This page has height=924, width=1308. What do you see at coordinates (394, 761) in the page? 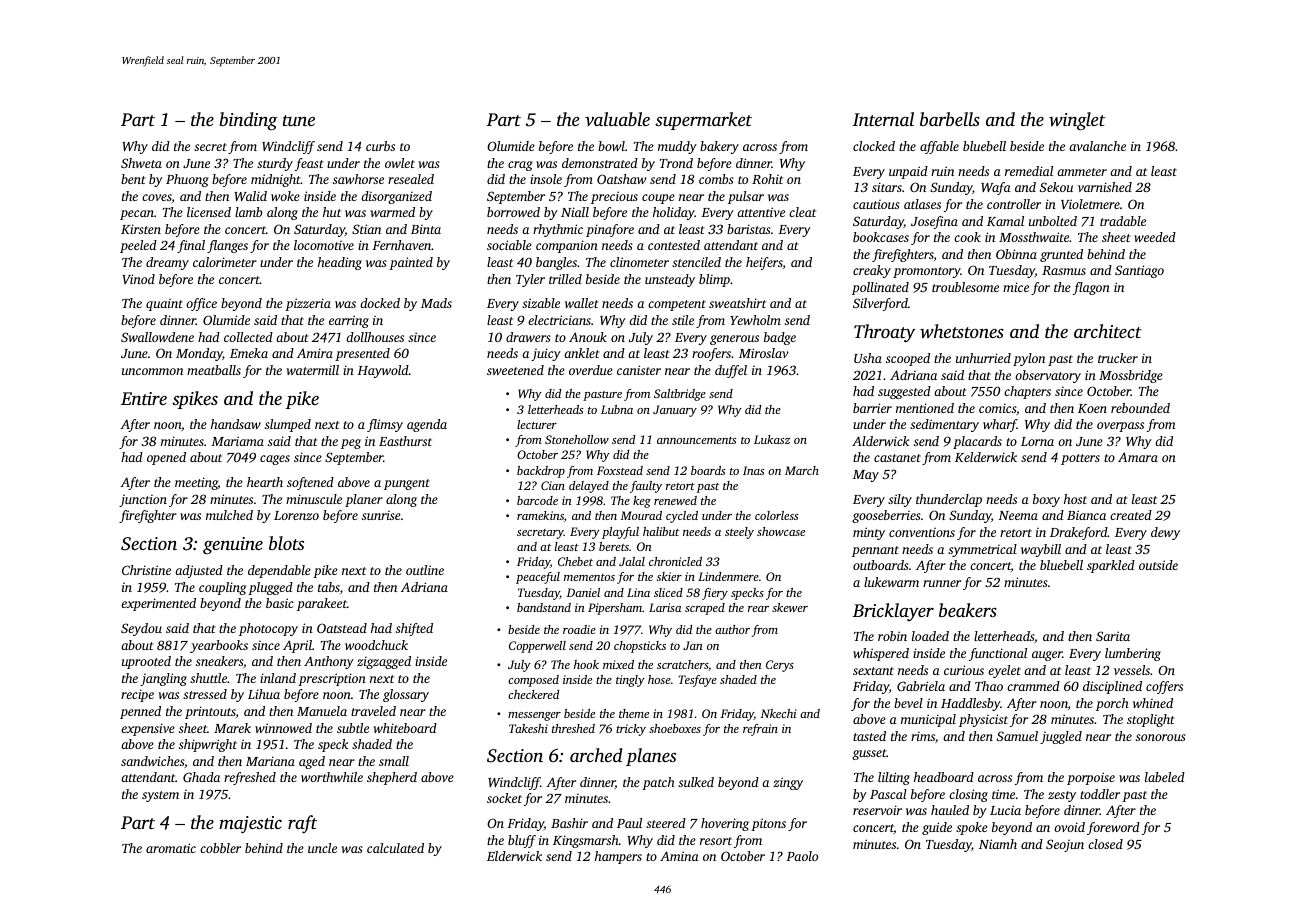
I see `small` at bounding box center [394, 761].
